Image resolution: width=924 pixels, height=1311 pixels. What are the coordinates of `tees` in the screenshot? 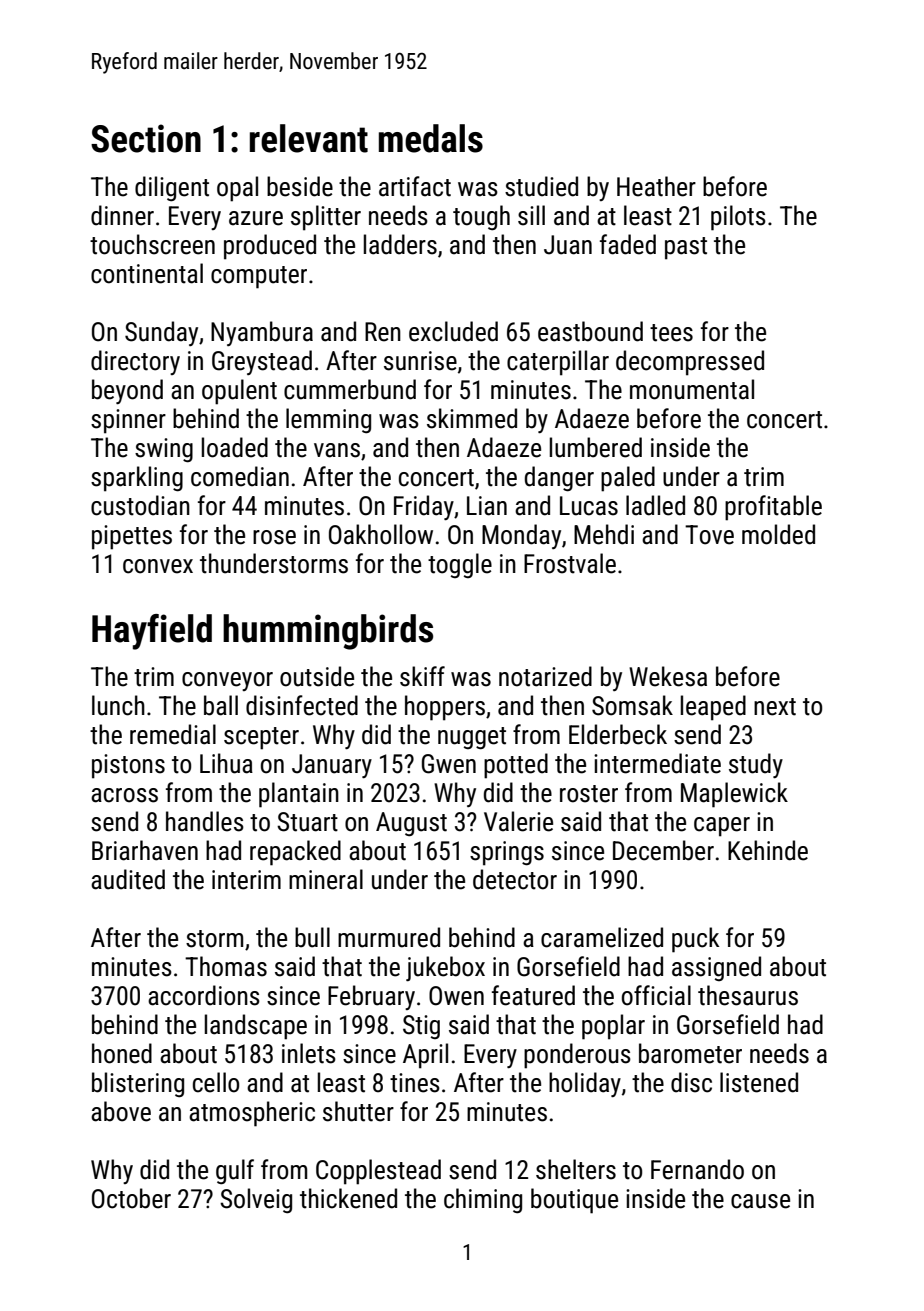 It's located at (671, 333).
